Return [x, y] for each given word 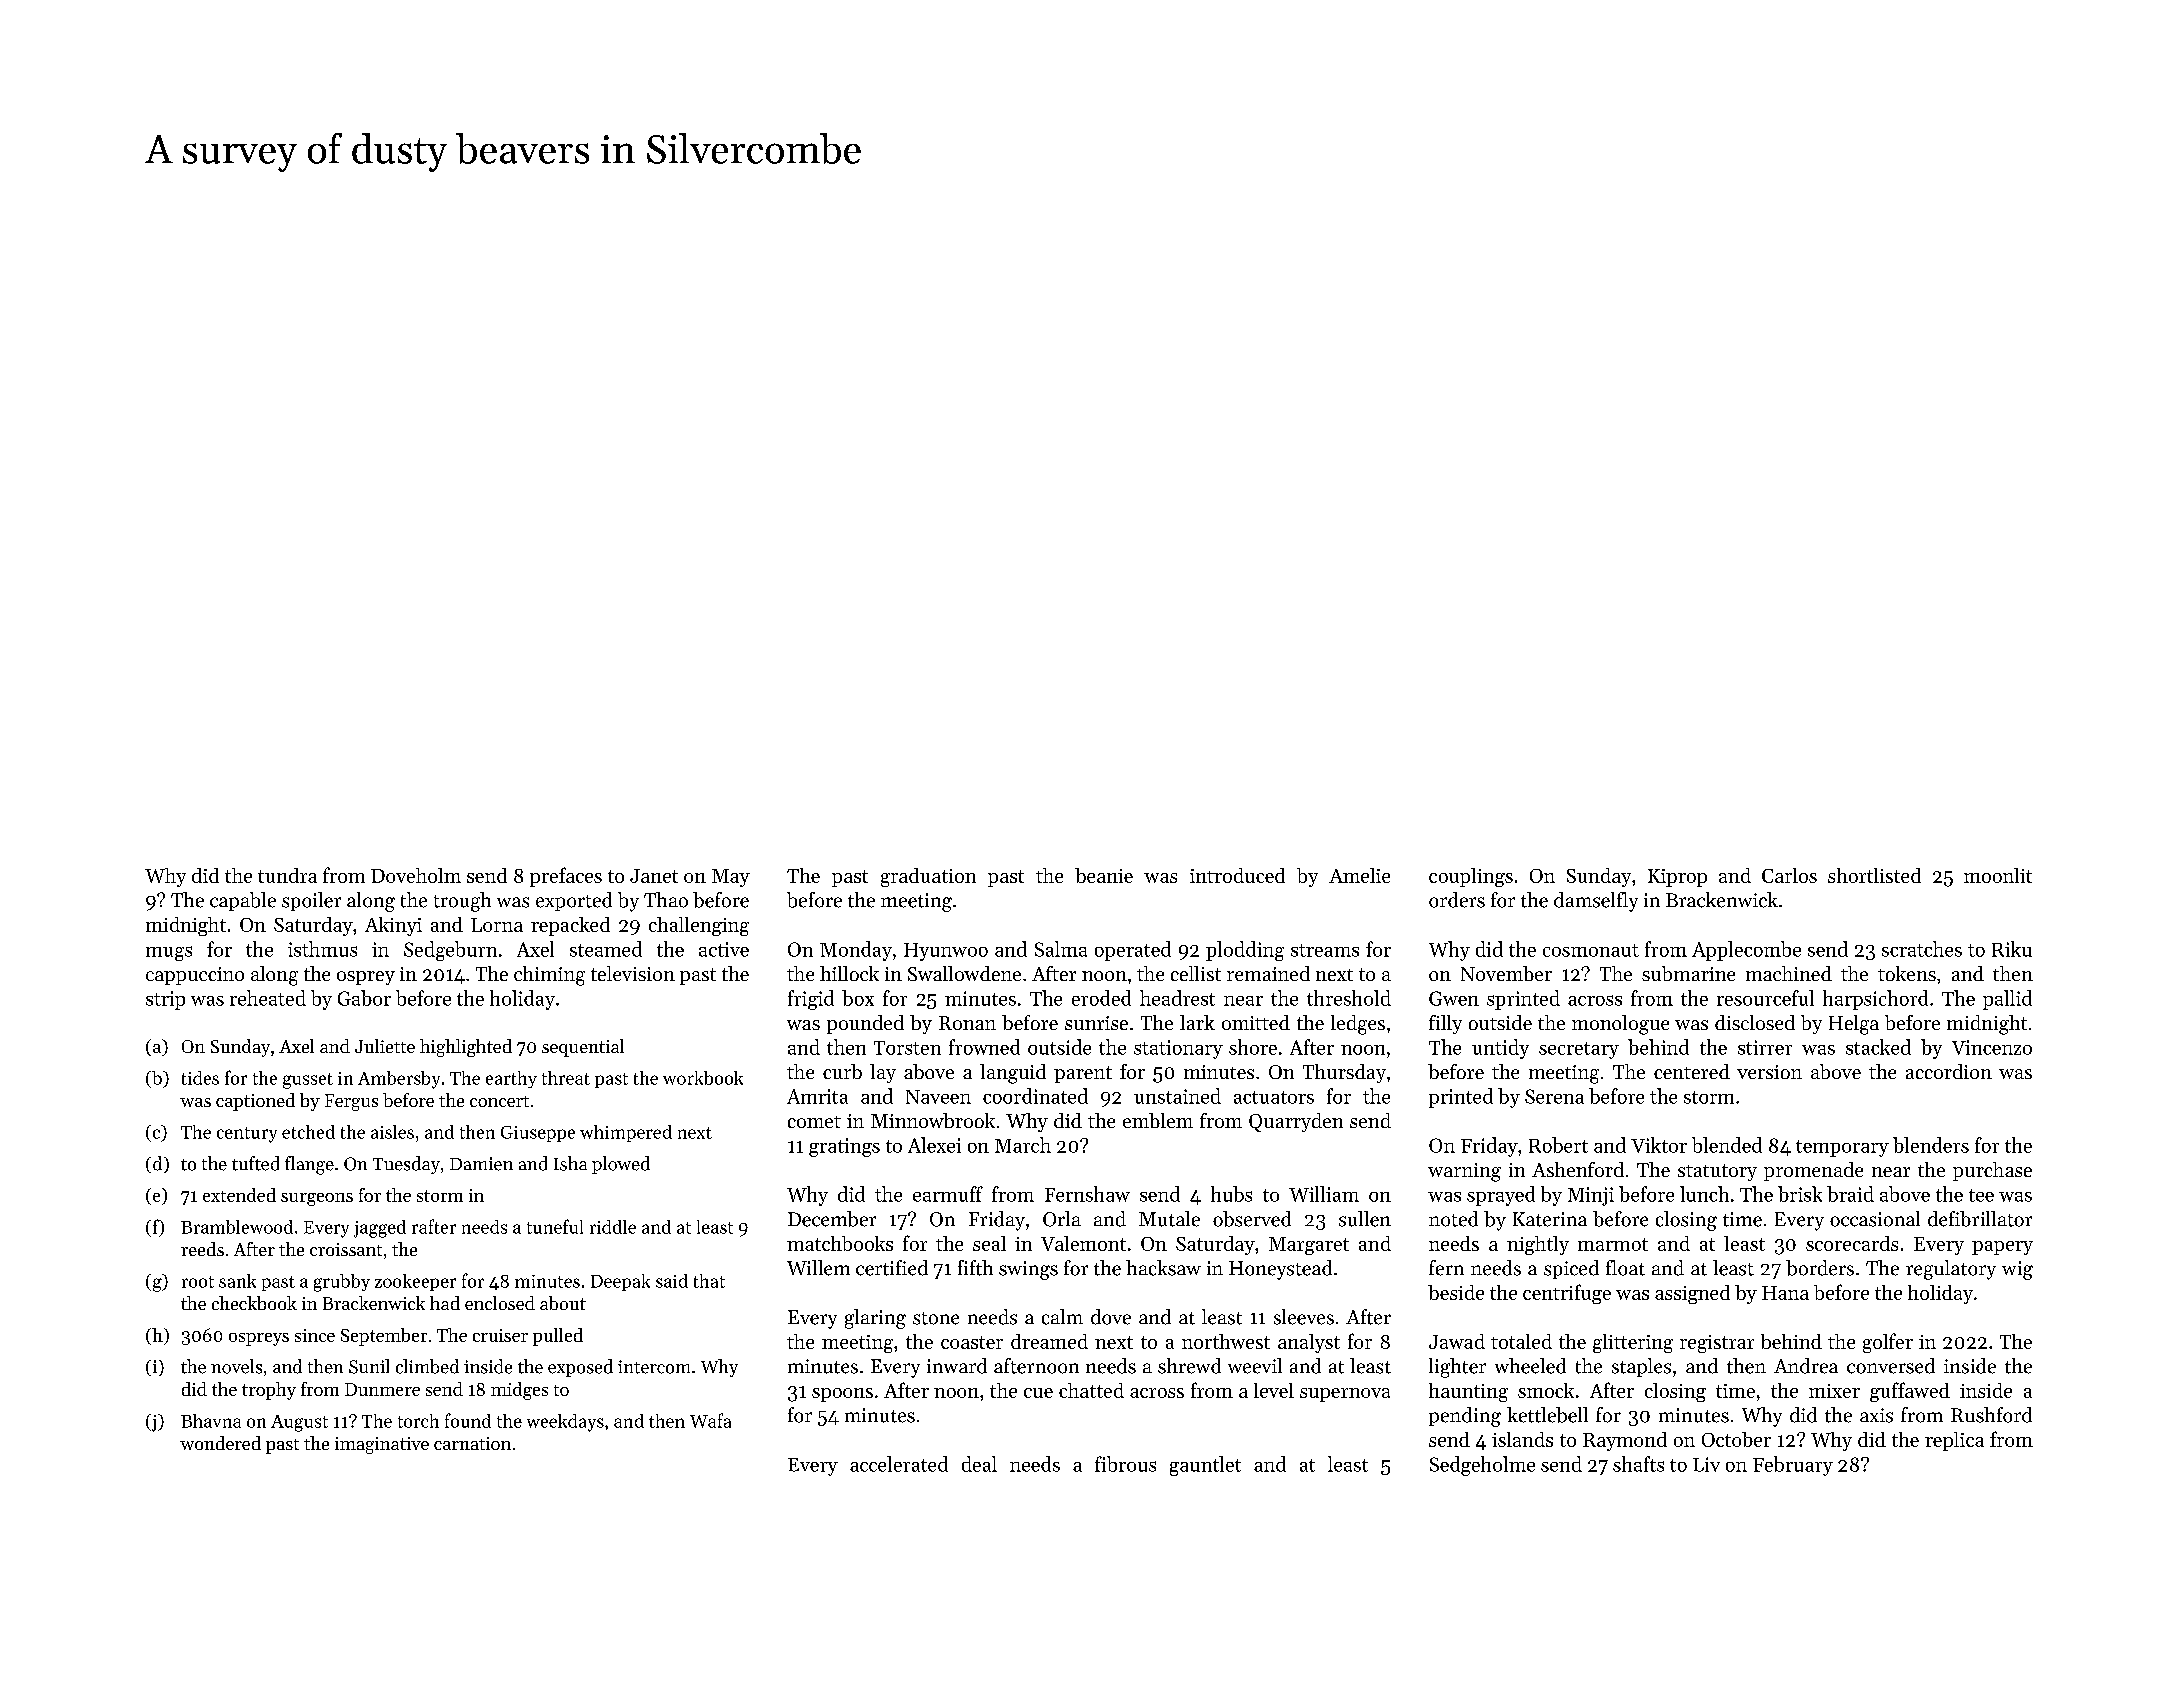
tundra [287, 875]
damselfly [1596, 902]
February [1793, 1466]
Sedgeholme [1482, 1466]
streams [1325, 950]
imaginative [382, 1445]
